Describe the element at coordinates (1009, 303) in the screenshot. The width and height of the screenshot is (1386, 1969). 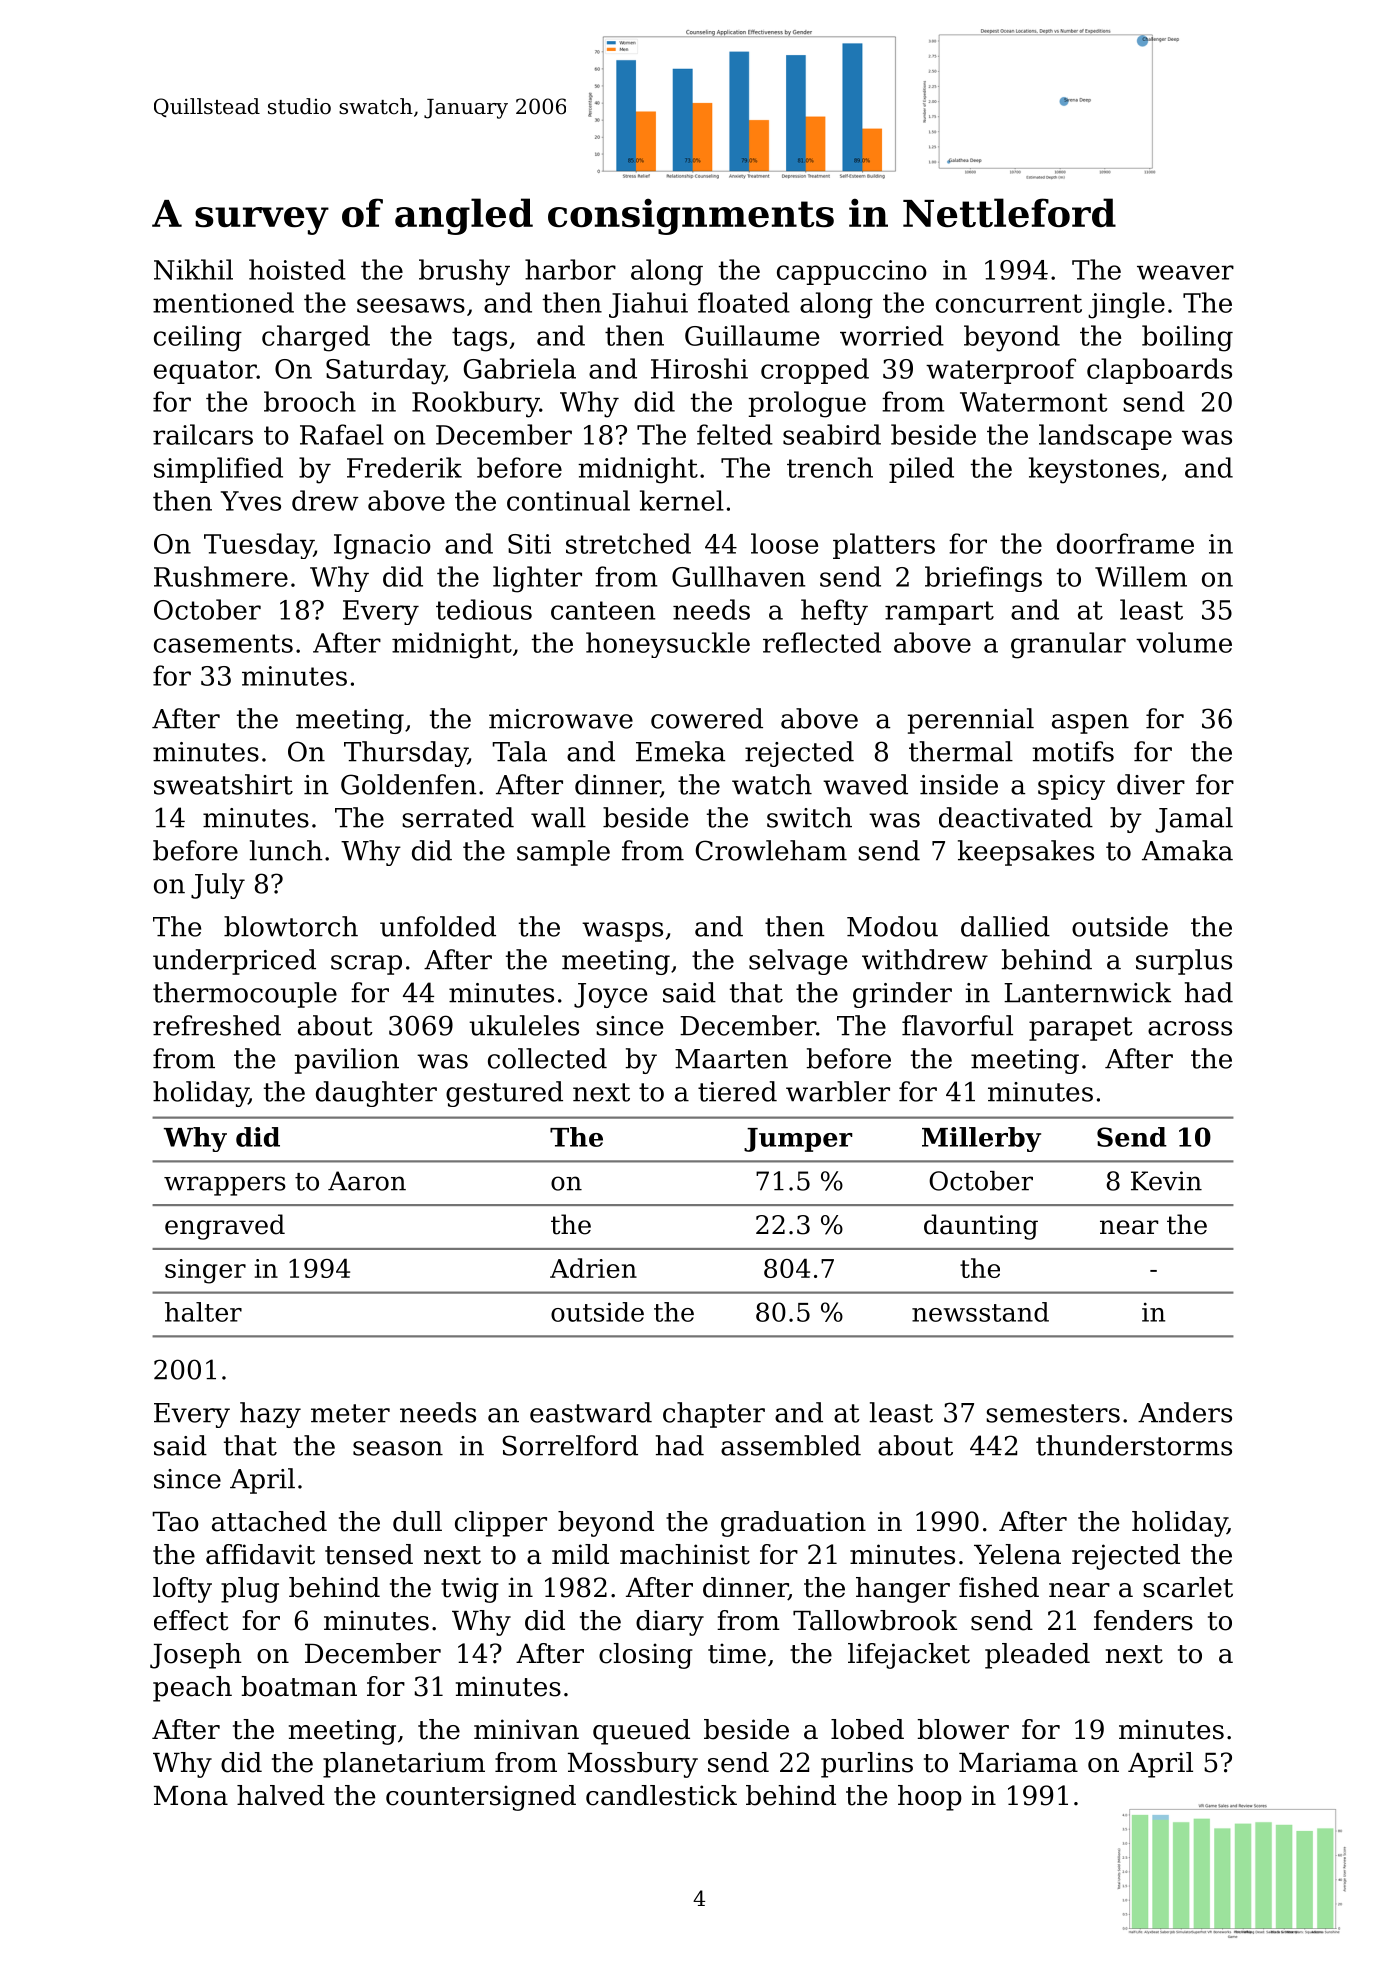
I see `concurrent` at that location.
